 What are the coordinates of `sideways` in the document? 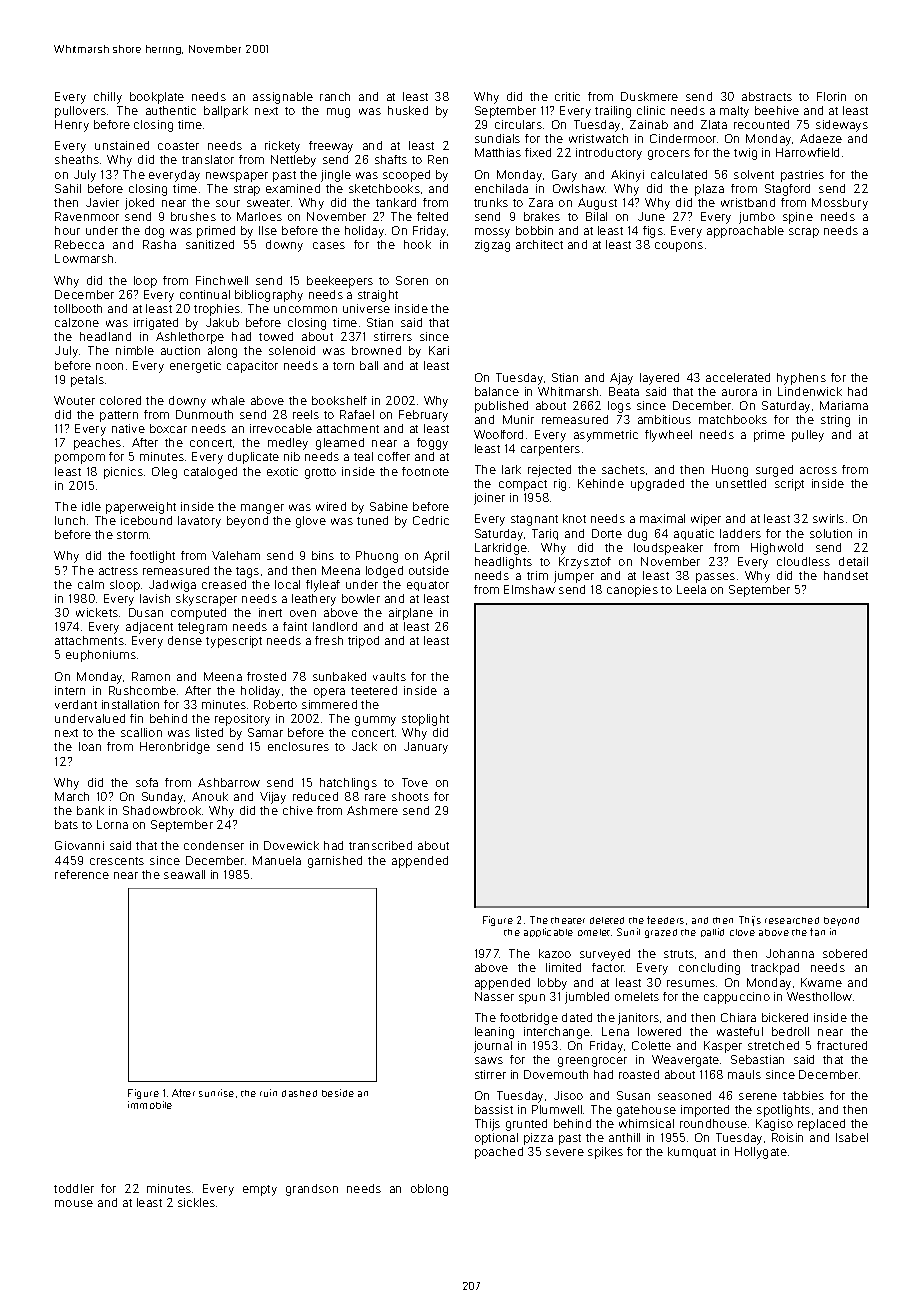 It's located at (842, 126).
